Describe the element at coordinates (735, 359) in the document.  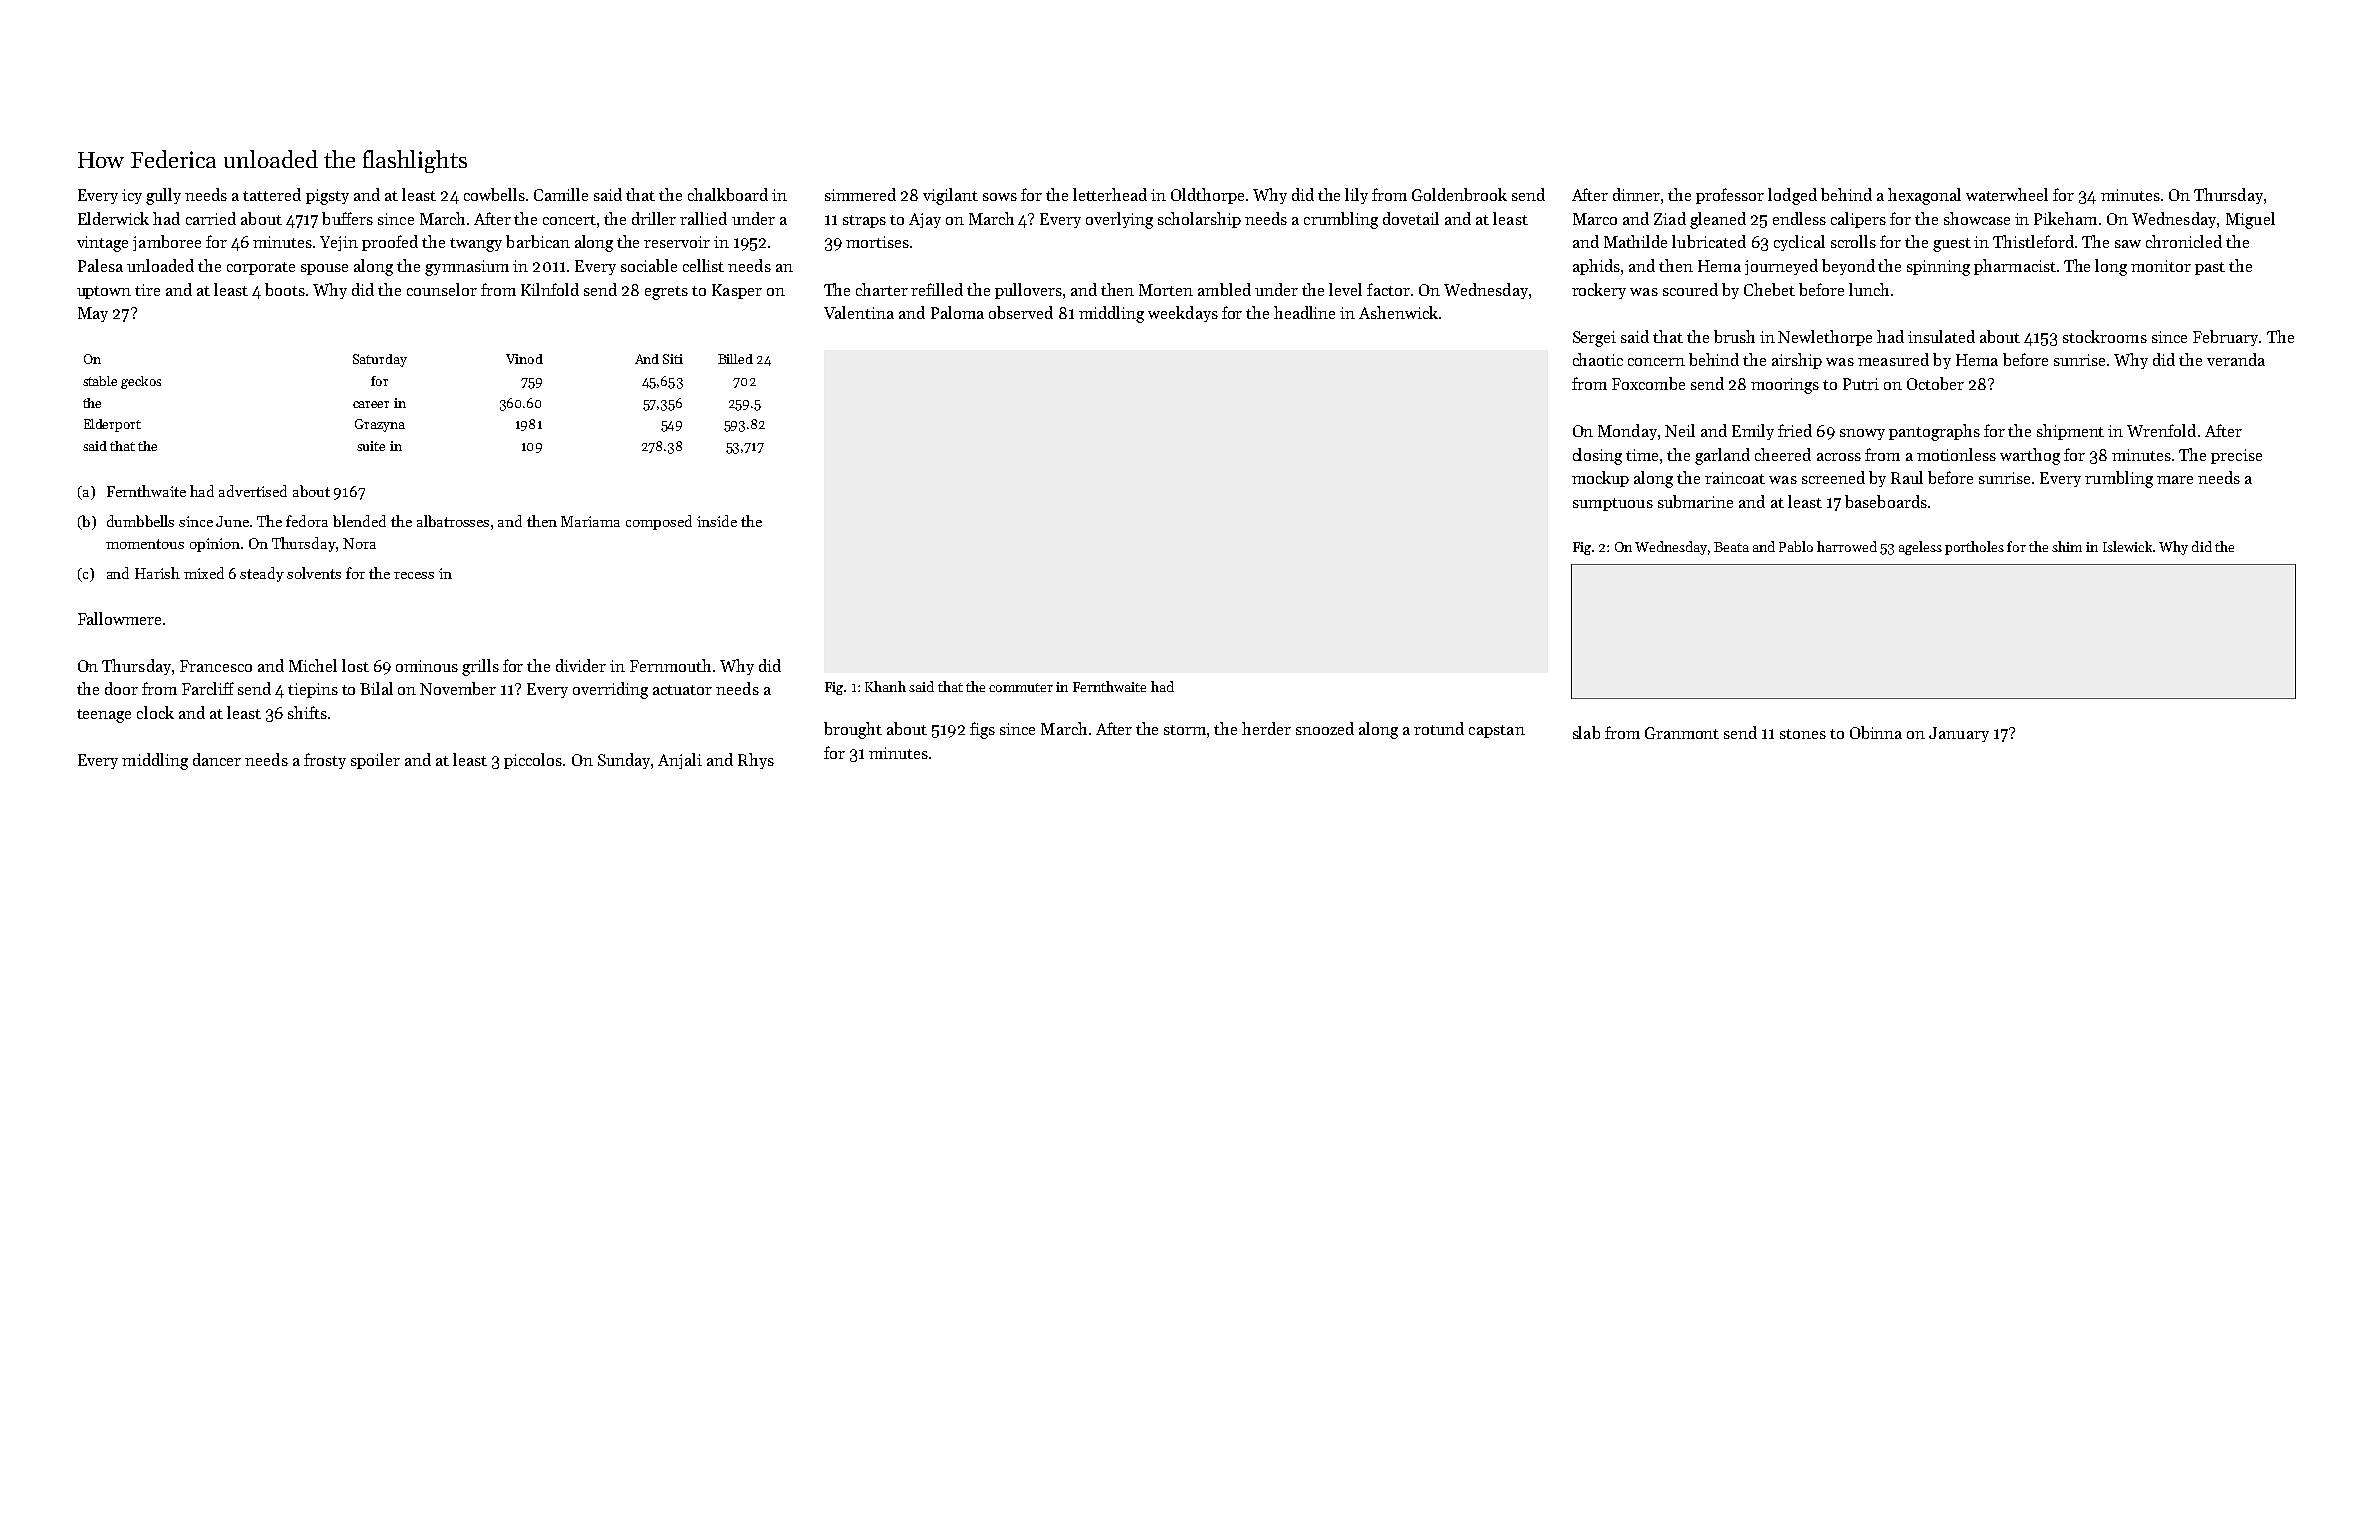
I see `Billed` at that location.
